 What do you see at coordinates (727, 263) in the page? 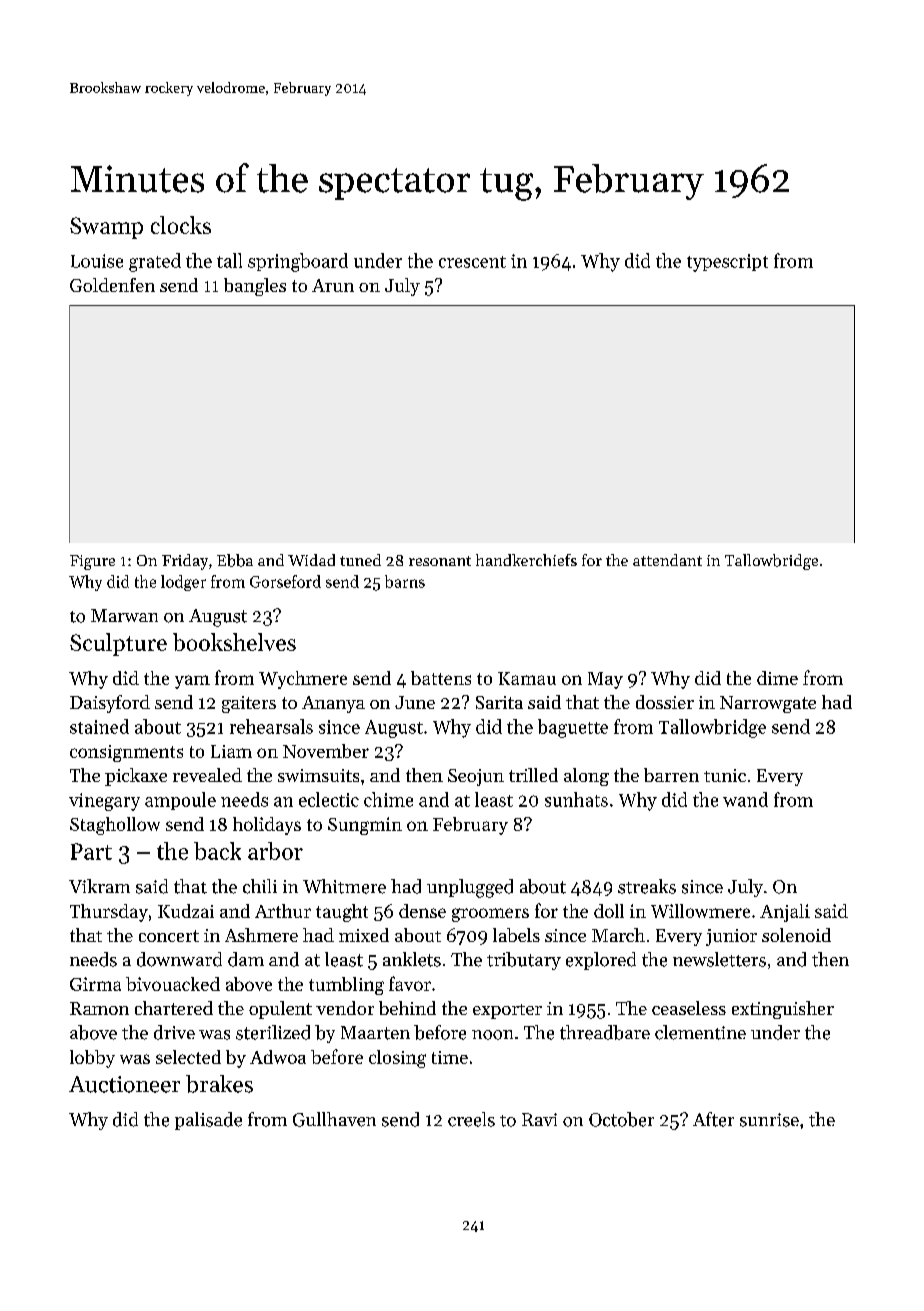
I see `typescript` at bounding box center [727, 263].
